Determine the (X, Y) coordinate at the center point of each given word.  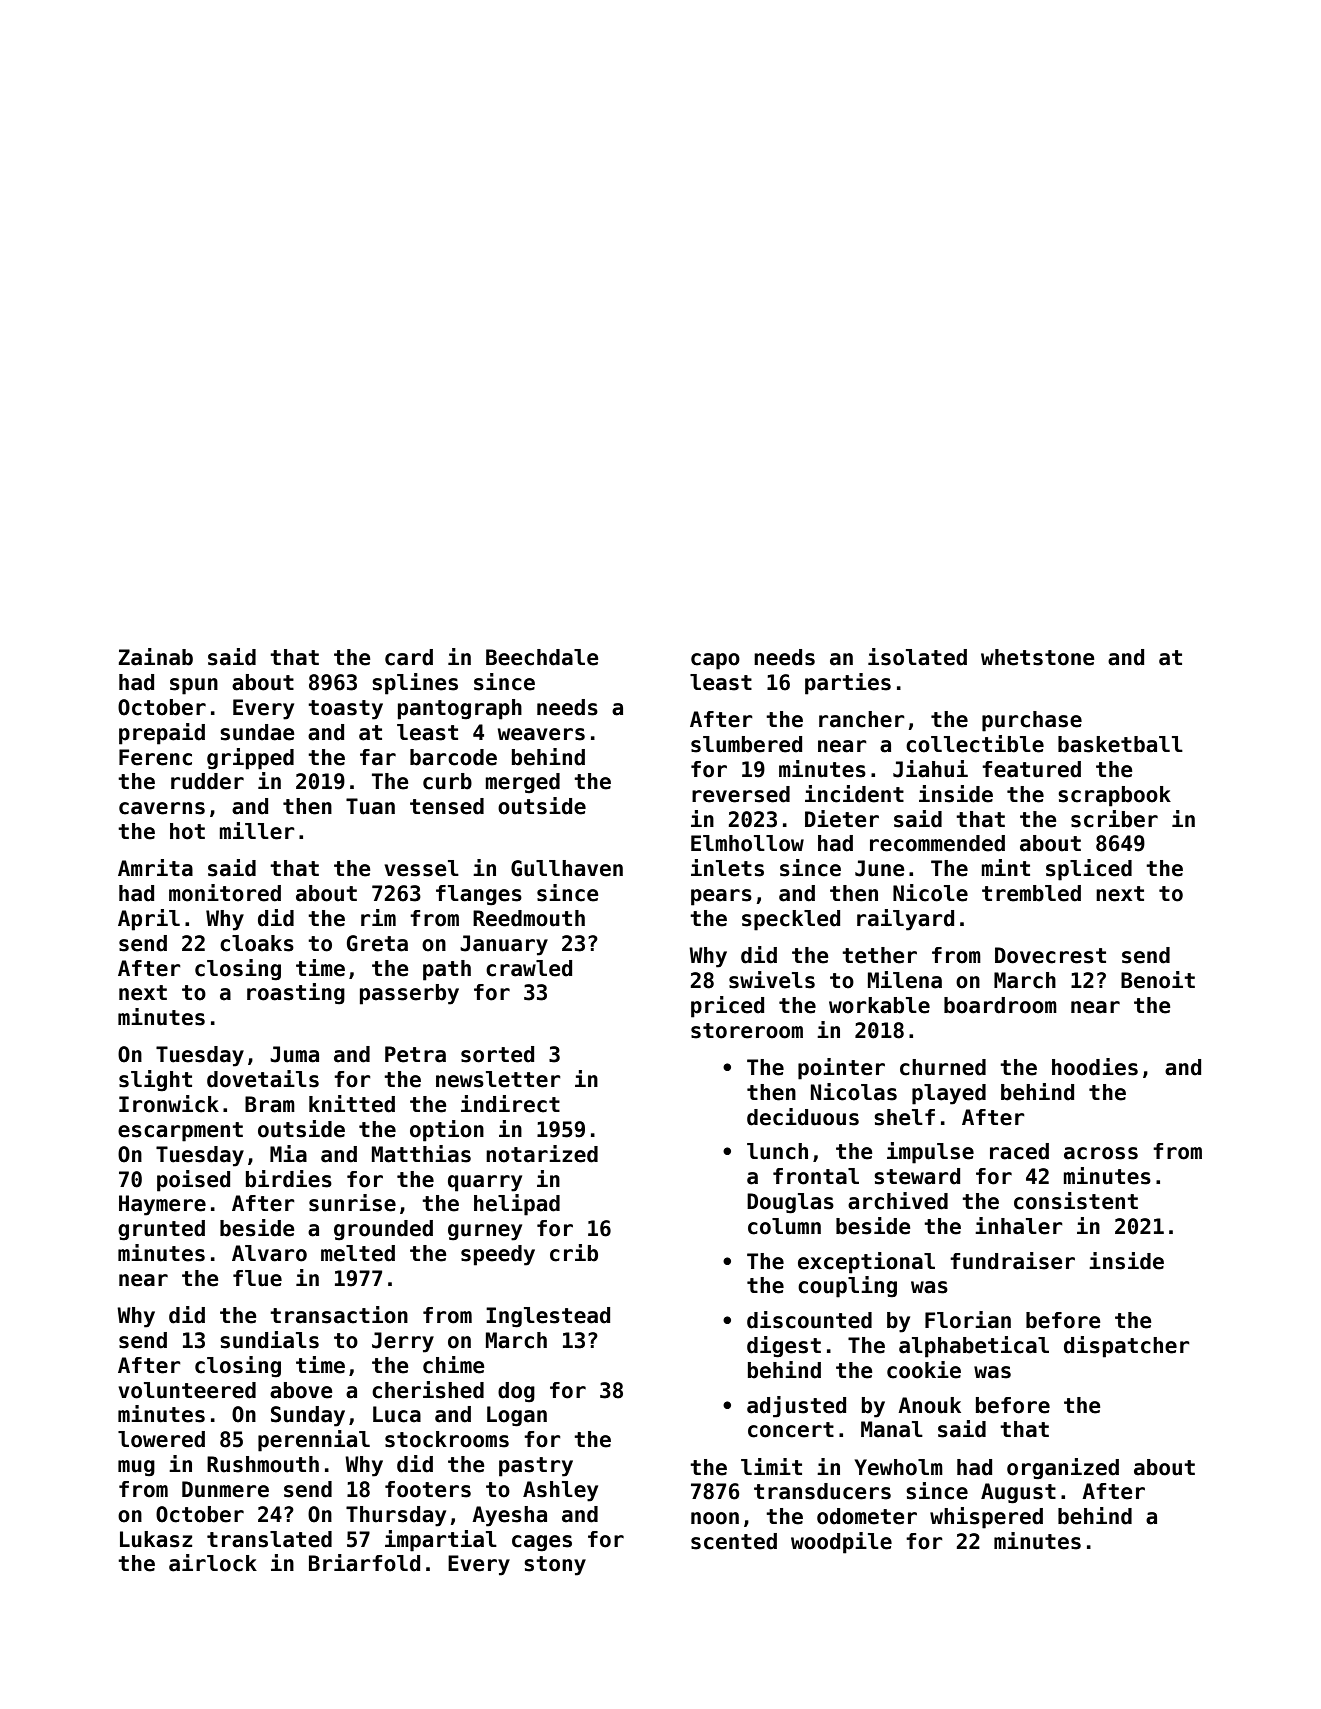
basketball (1120, 744)
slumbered (746, 744)
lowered (161, 1439)
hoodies (1095, 1067)
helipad (517, 1205)
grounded (383, 1230)
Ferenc (155, 757)
